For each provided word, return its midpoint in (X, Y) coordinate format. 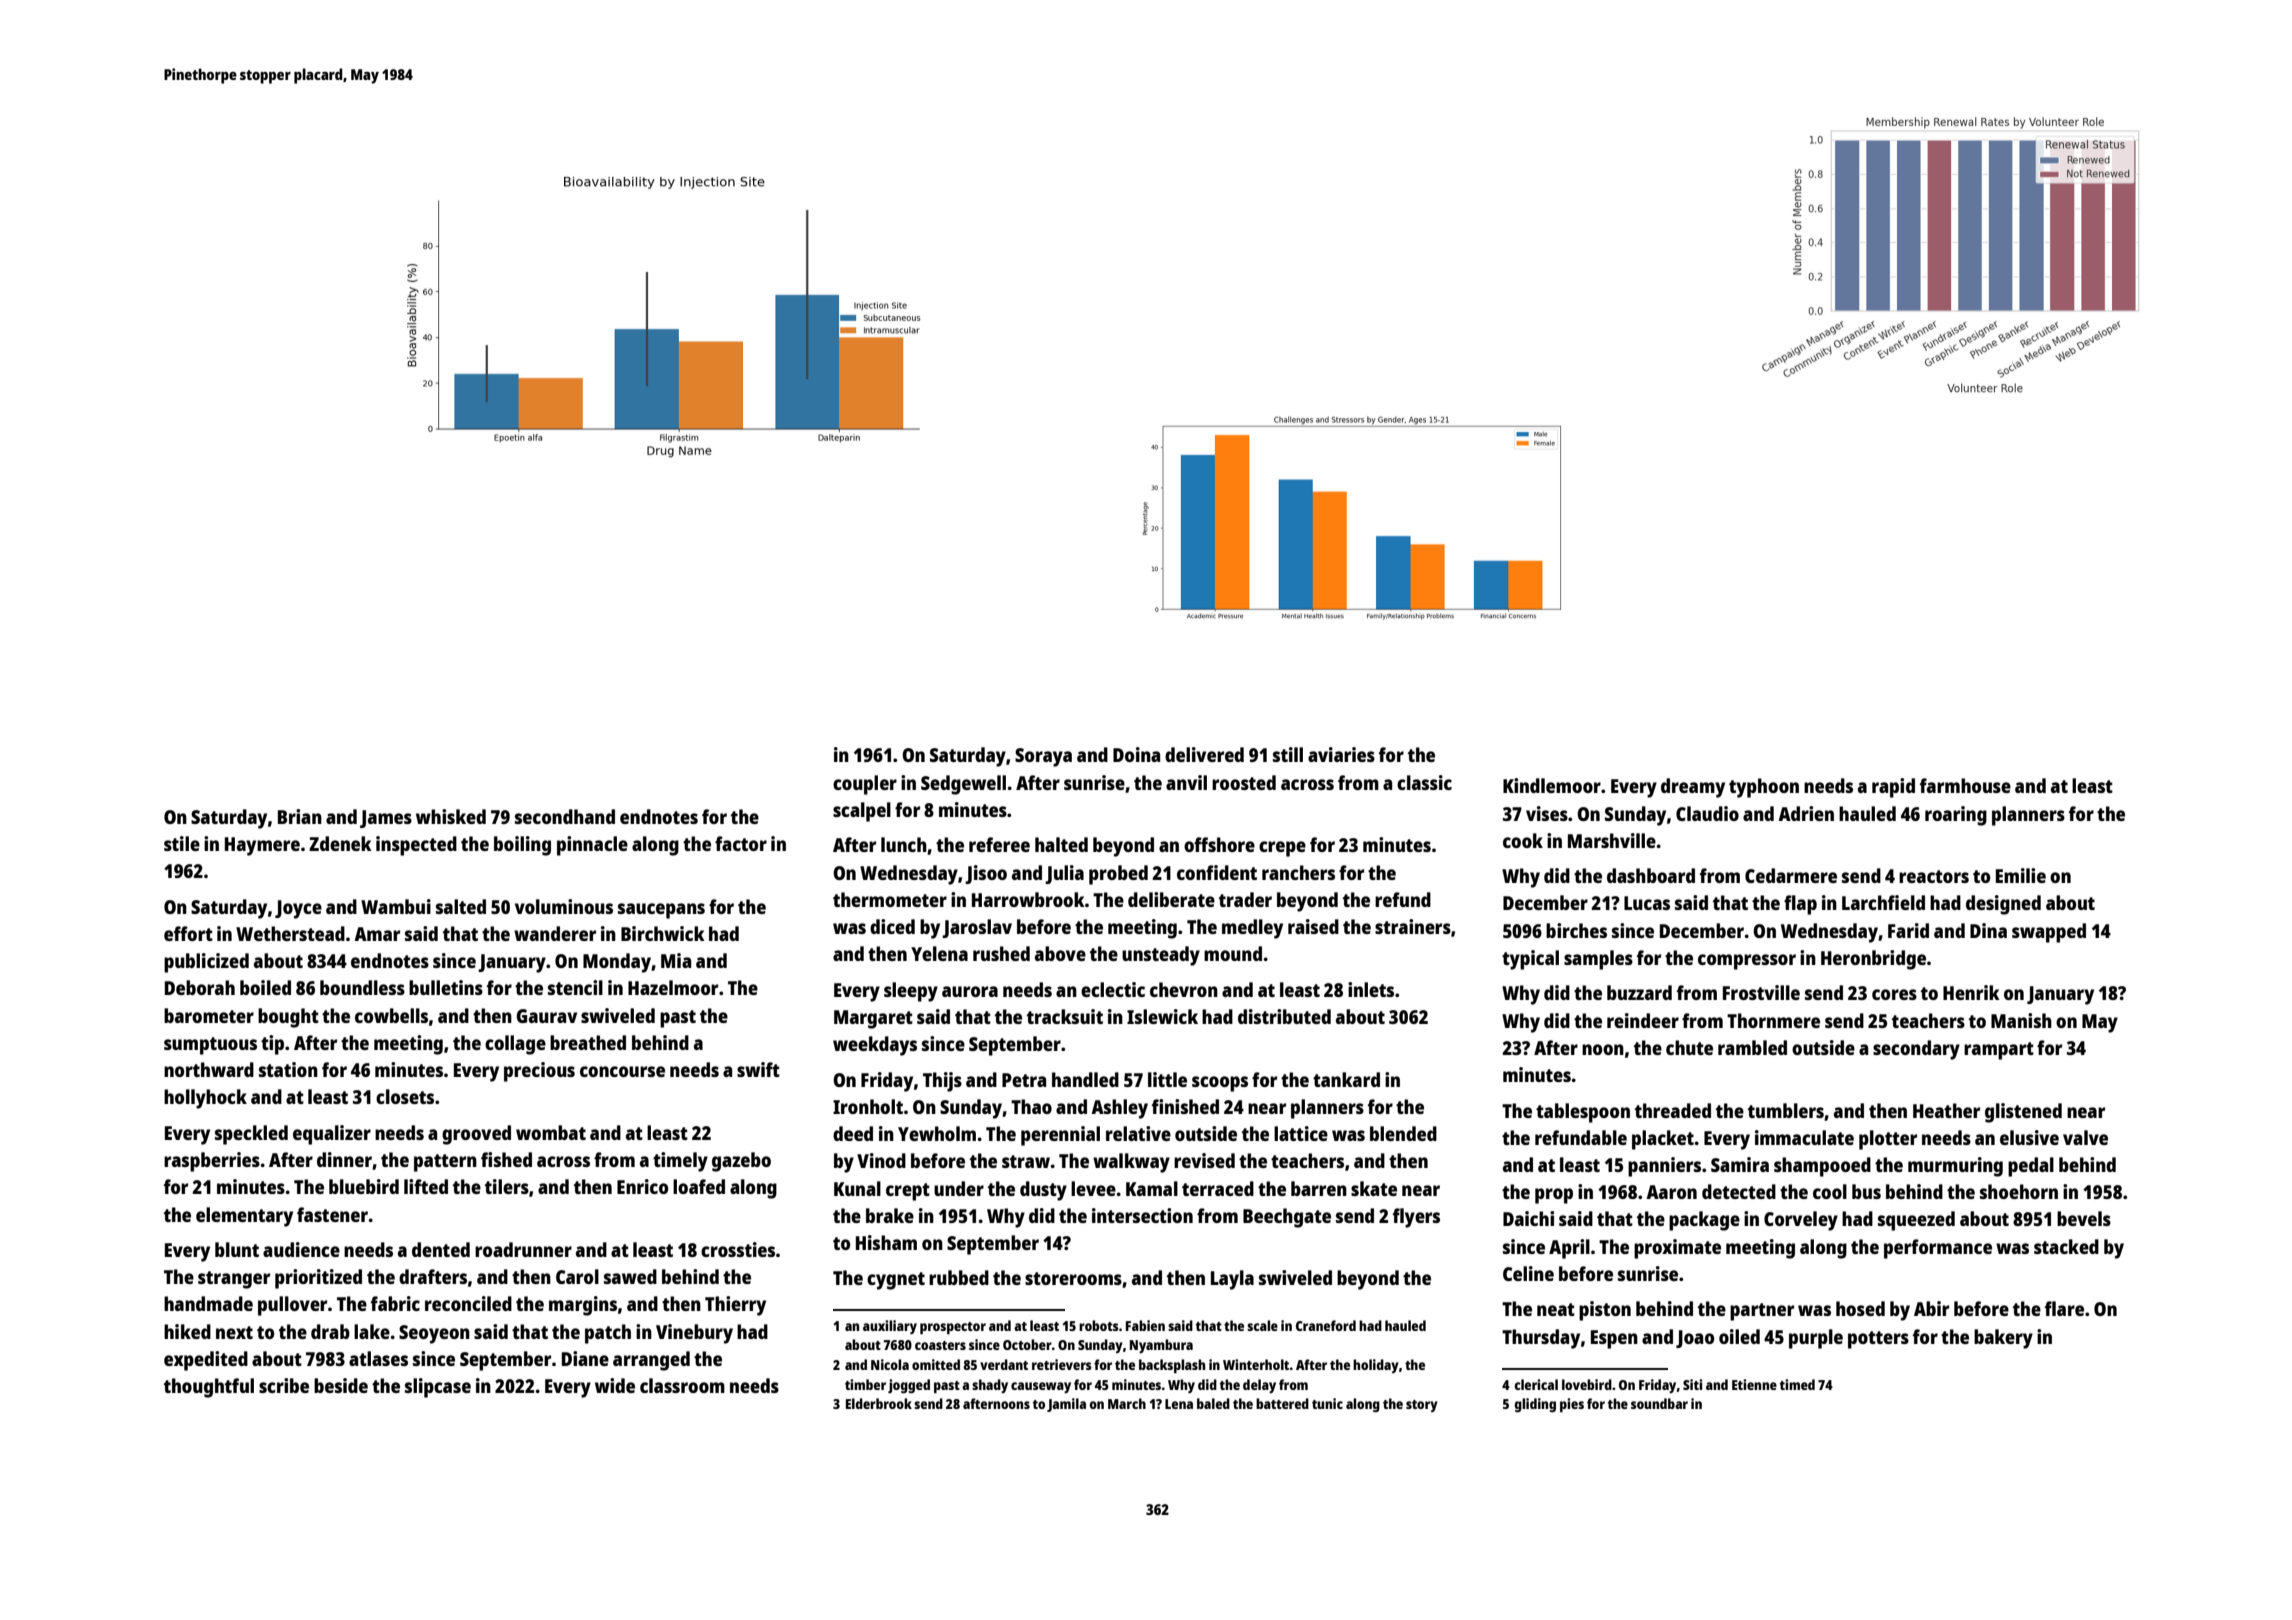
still (1288, 754)
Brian (300, 816)
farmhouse (1965, 785)
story (1422, 1406)
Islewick (1162, 1016)
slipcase (438, 1388)
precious (539, 1072)
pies (1572, 1405)
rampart (1999, 1051)
